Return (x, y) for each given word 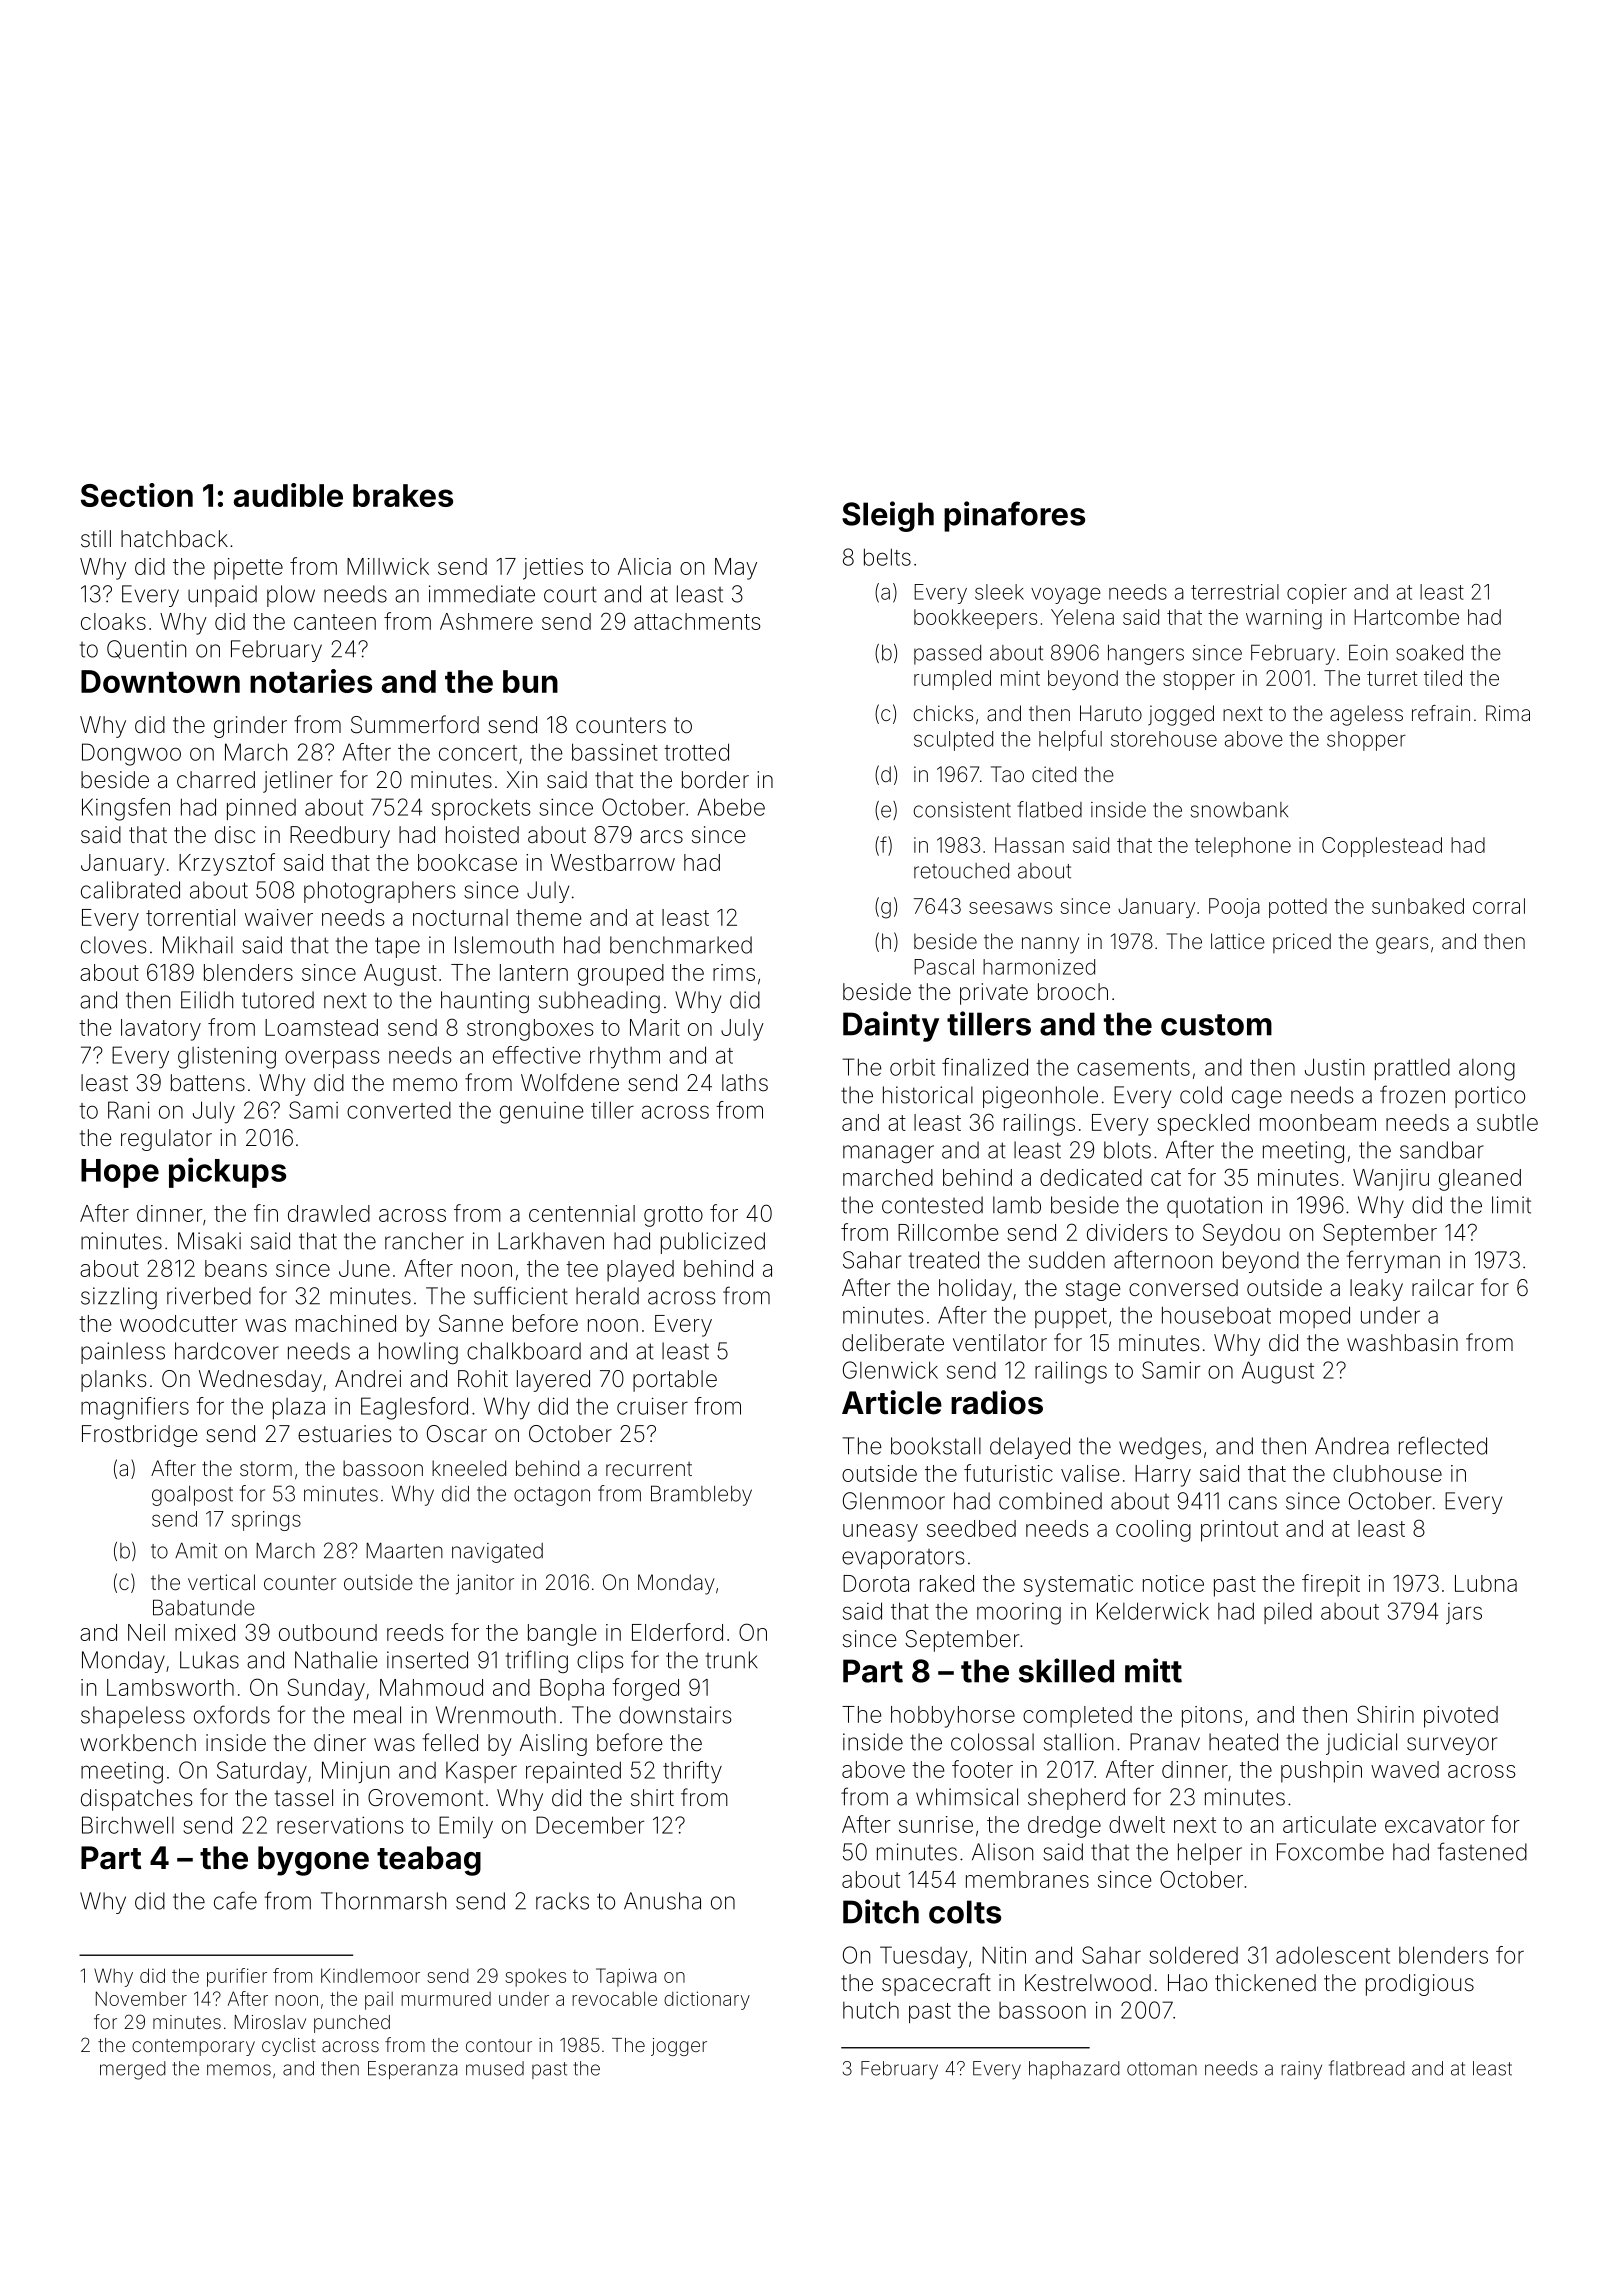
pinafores (1014, 516)
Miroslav (270, 2022)
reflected (1443, 1445)
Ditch (881, 1911)
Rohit (483, 1378)
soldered (1193, 1955)
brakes (403, 495)
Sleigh (888, 516)
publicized (713, 1243)
